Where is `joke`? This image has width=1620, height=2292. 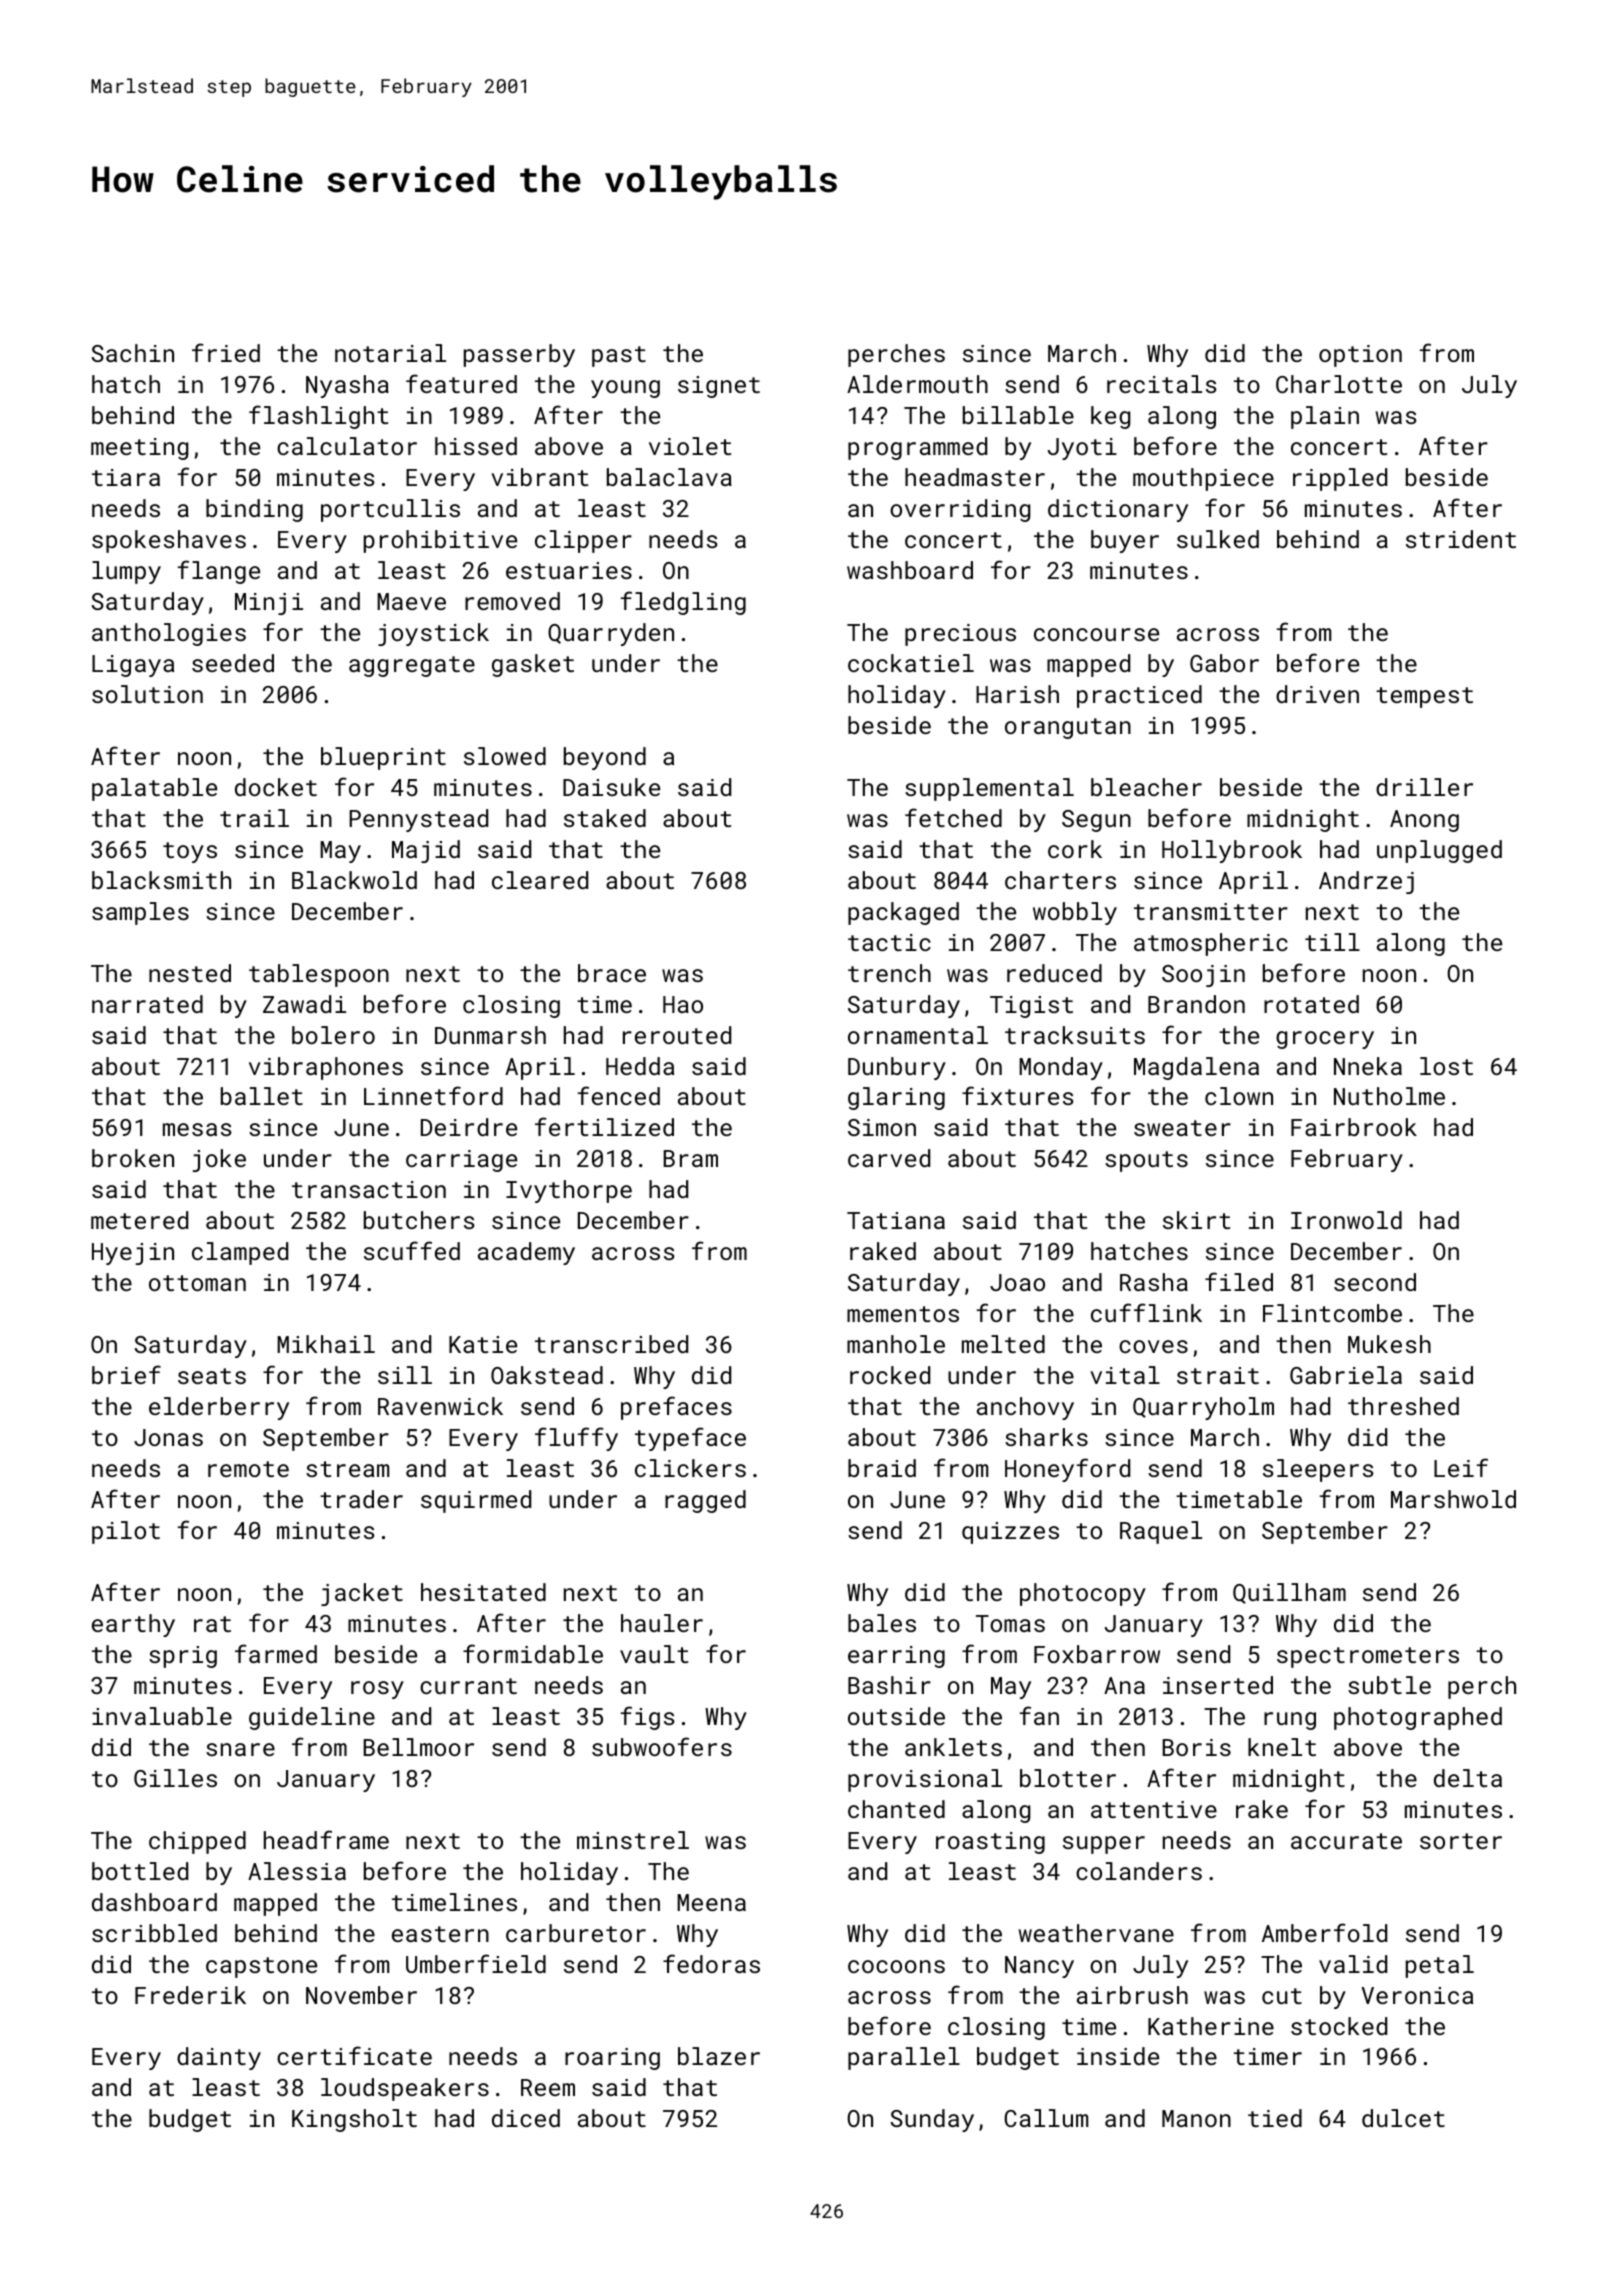
joke is located at coordinates (219, 1160).
